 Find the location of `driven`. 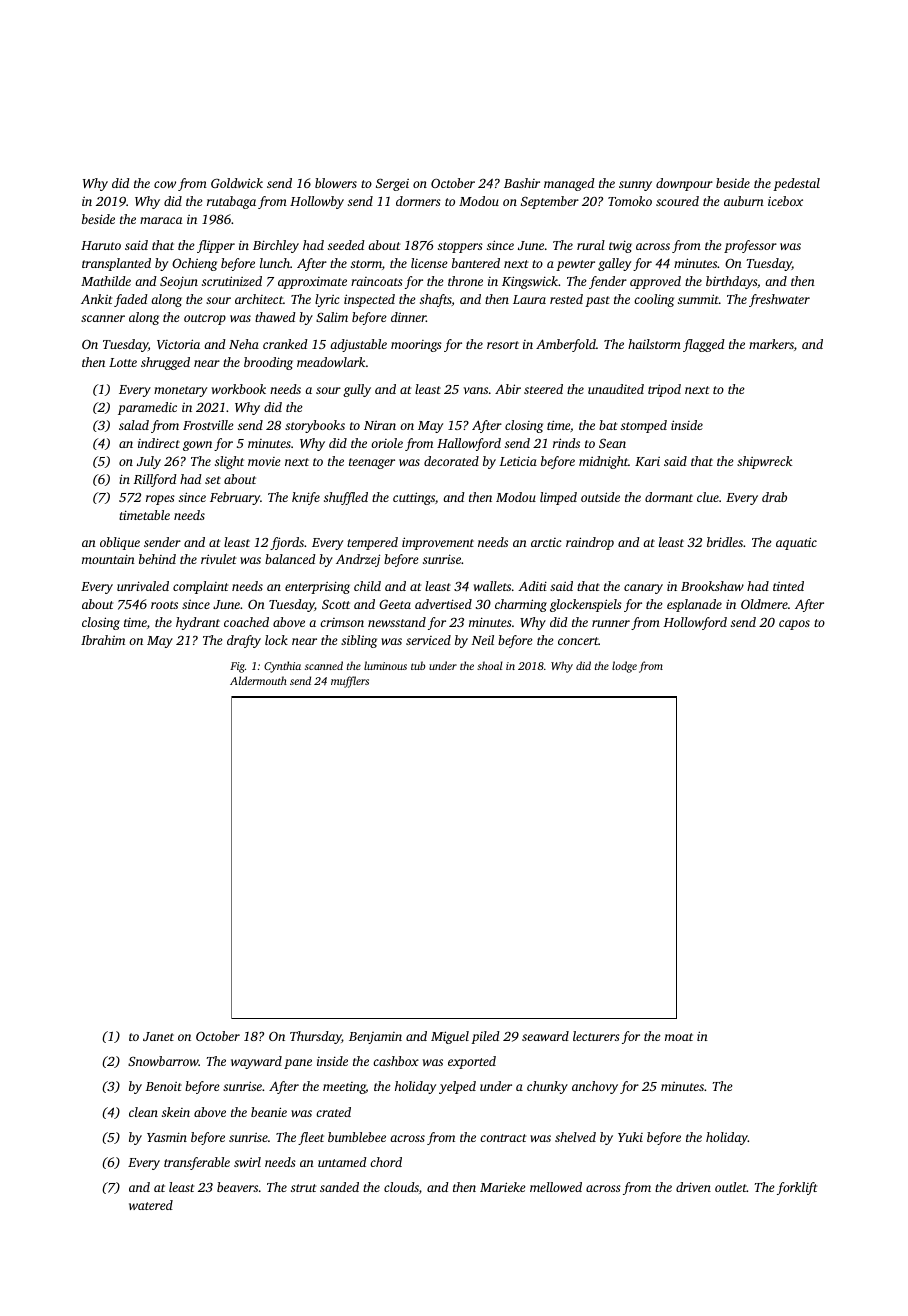

driven is located at coordinates (693, 1187).
